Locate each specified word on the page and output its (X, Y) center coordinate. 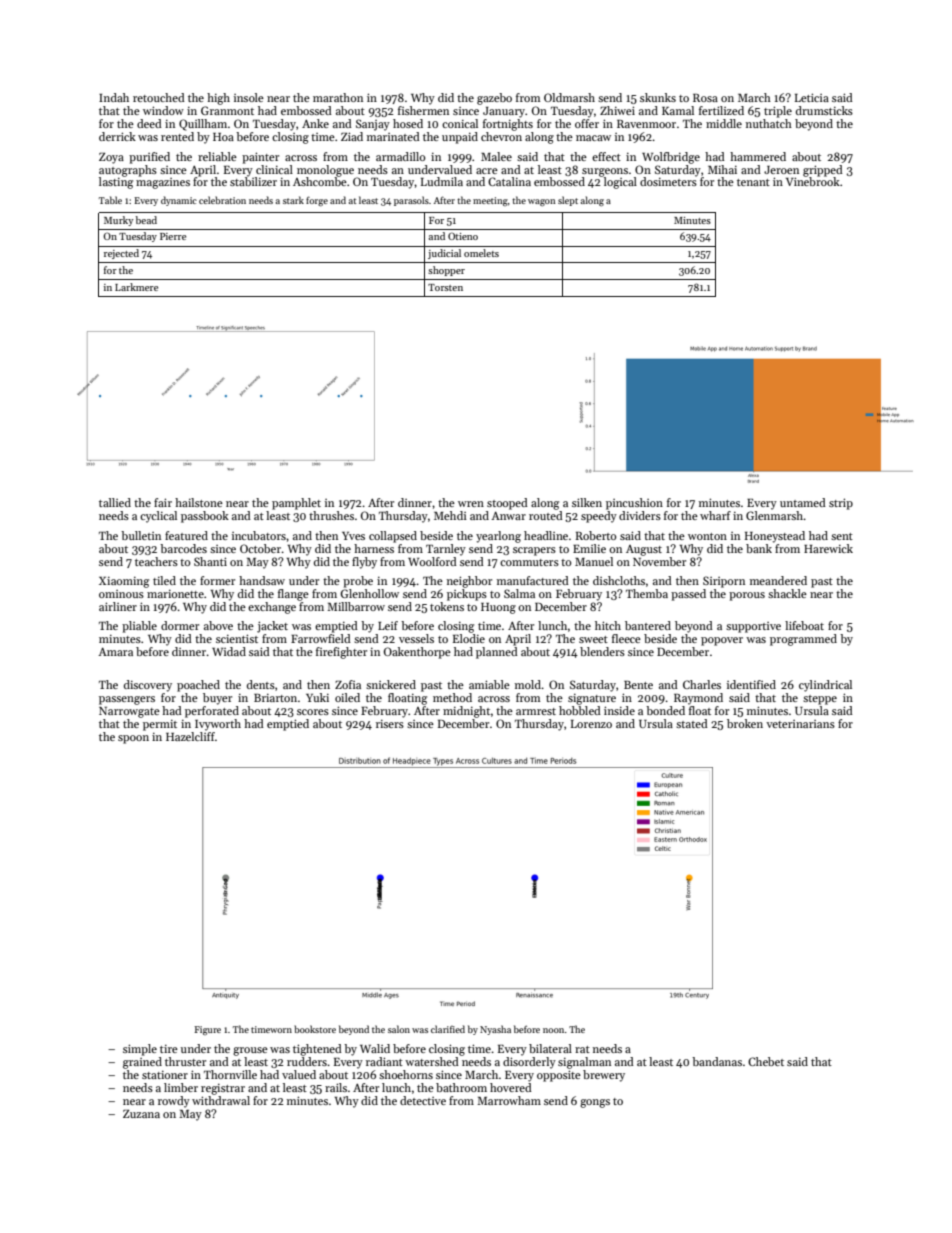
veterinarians (800, 724)
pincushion (634, 504)
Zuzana (141, 1114)
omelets (481, 253)
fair (163, 502)
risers (390, 724)
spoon (133, 739)
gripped (823, 171)
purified (149, 158)
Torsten (445, 287)
